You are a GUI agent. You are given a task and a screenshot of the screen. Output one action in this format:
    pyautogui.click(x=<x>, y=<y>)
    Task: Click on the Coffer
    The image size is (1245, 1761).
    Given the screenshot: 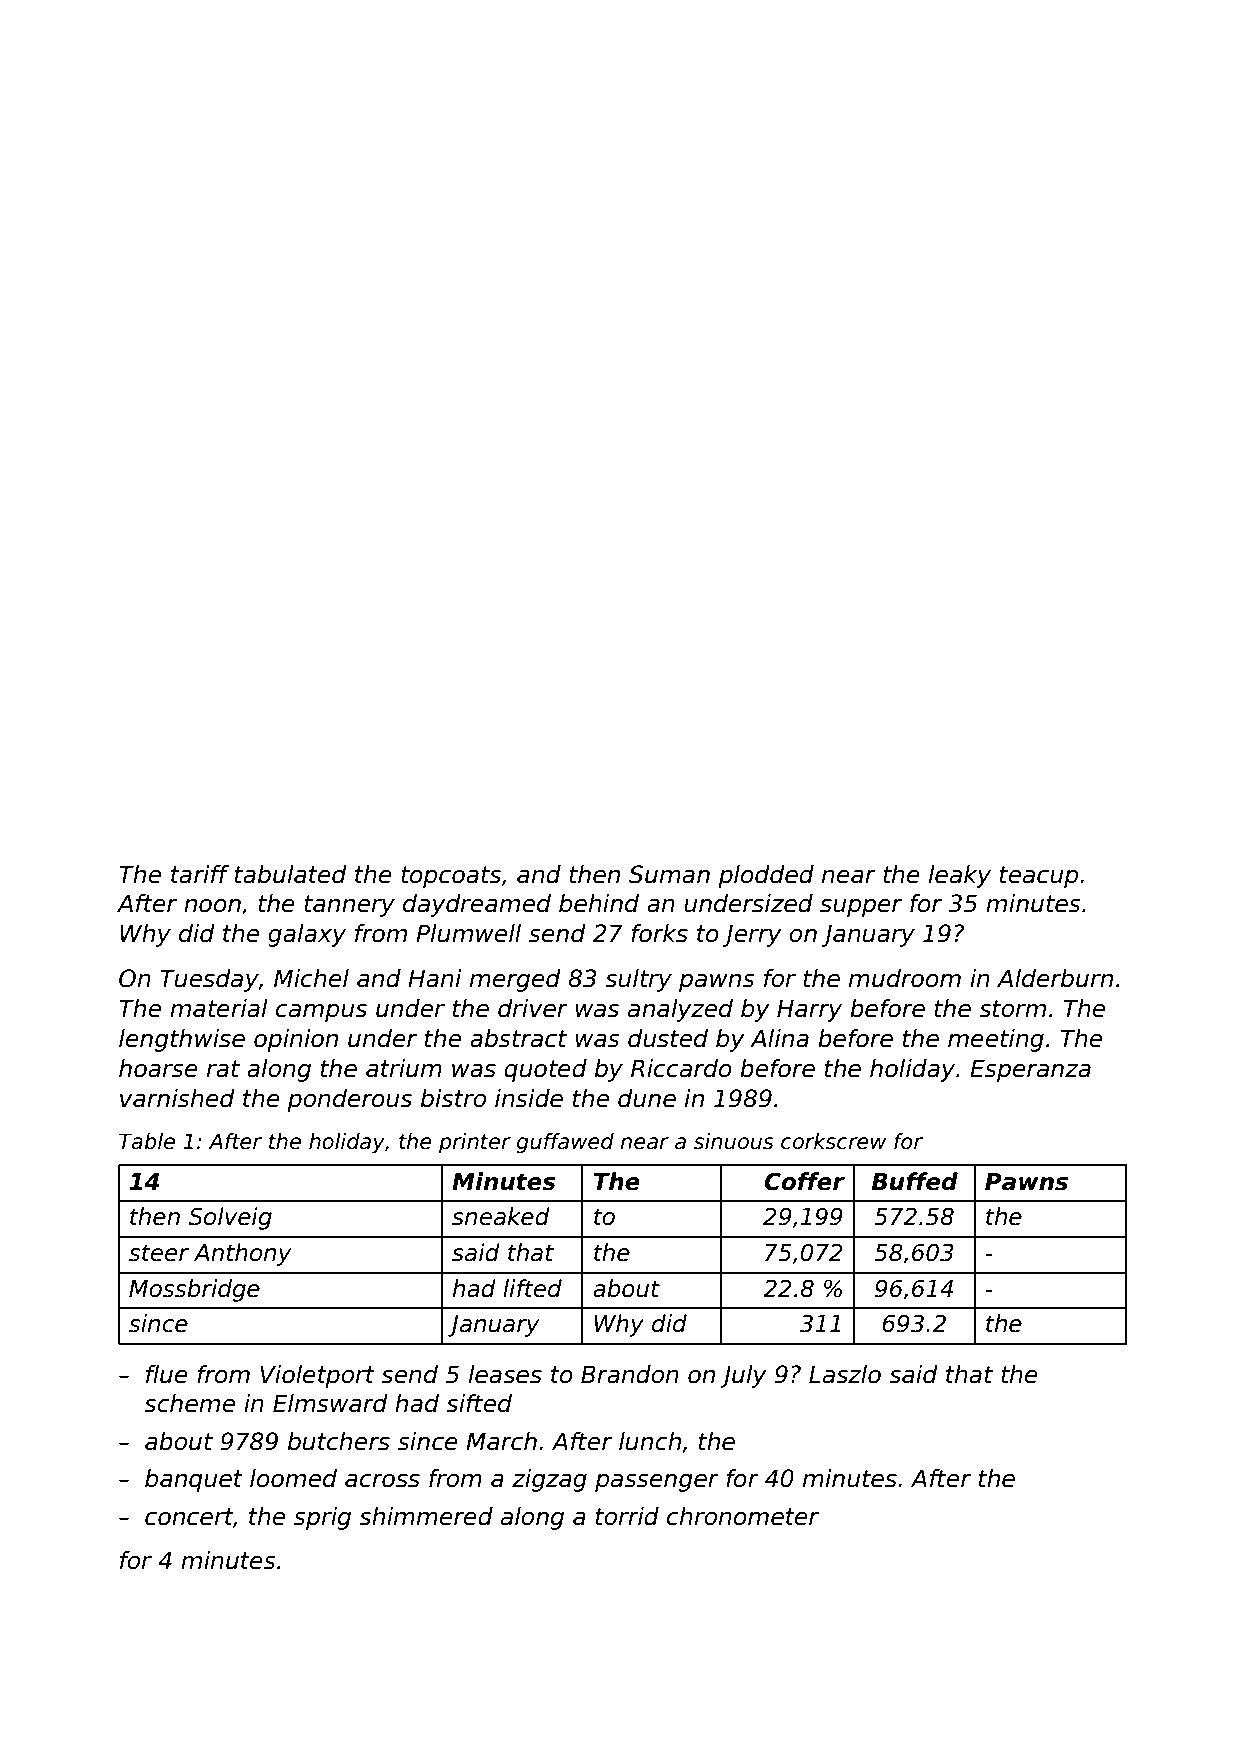 What is the action you would take?
    pyautogui.click(x=804, y=1181)
